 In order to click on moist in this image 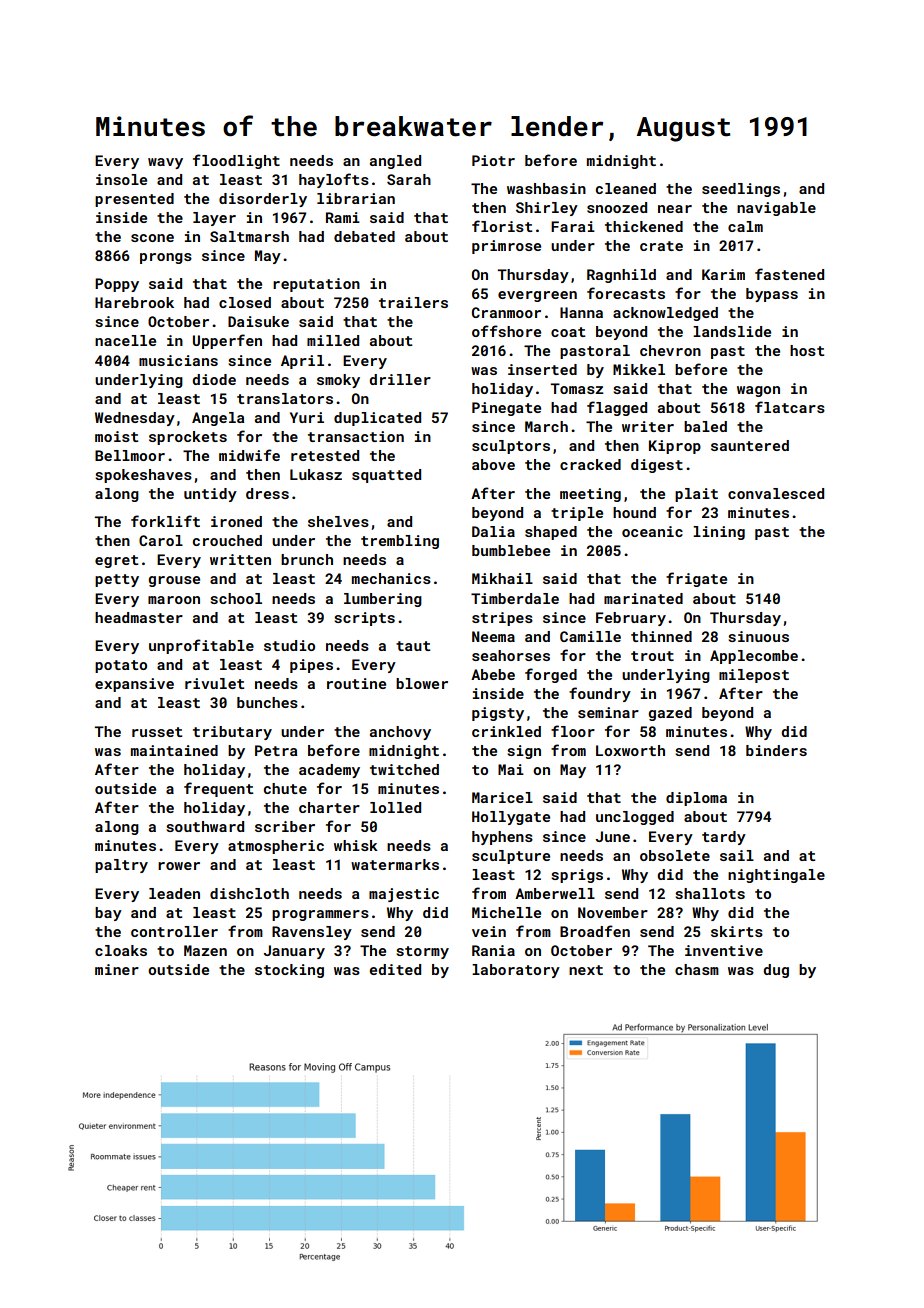, I will do `click(116, 436)`.
